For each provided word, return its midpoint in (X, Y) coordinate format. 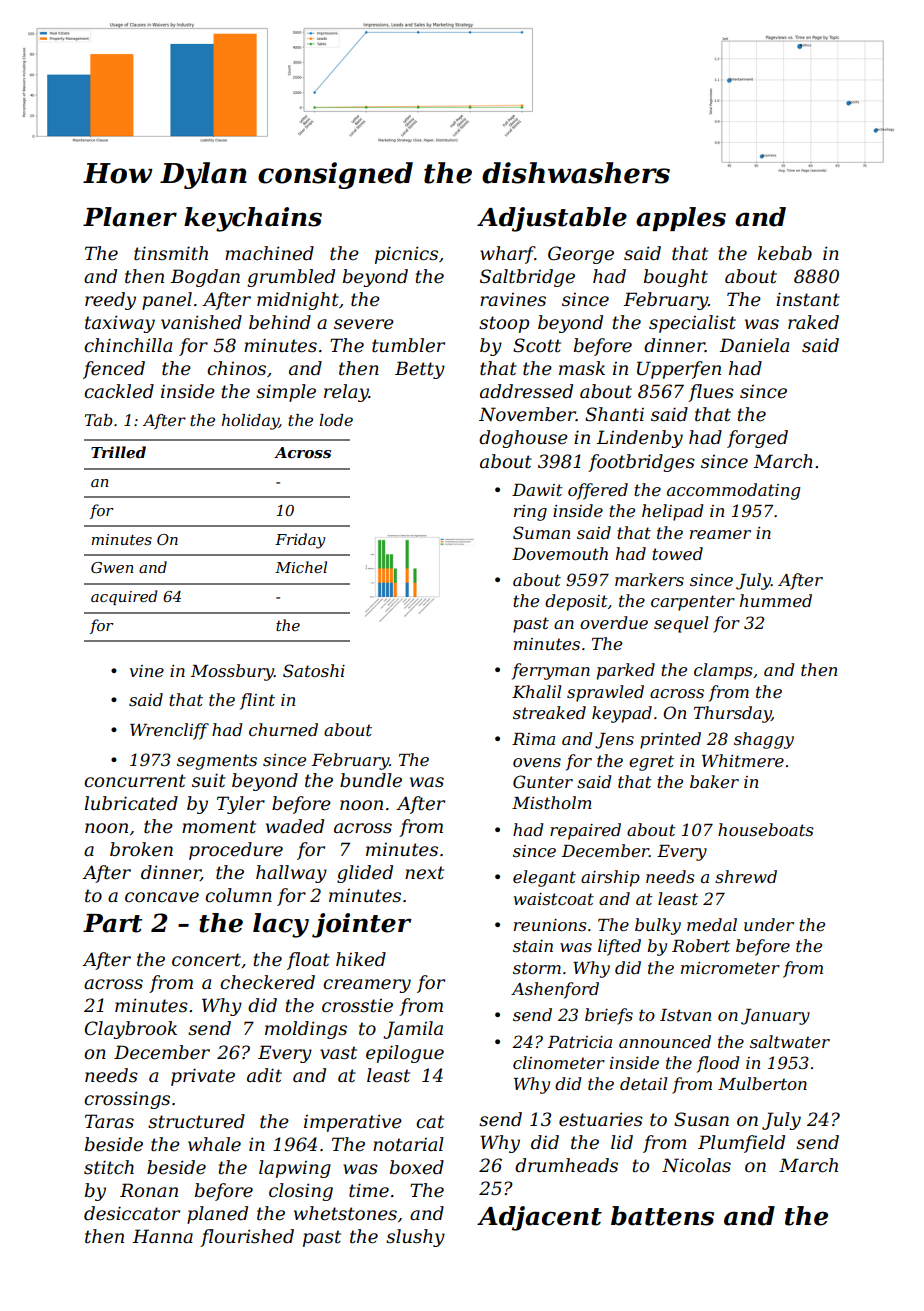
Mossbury (232, 672)
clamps (723, 671)
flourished (247, 1238)
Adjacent (539, 1218)
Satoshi (314, 670)
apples (681, 219)
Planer (130, 217)
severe (364, 324)
